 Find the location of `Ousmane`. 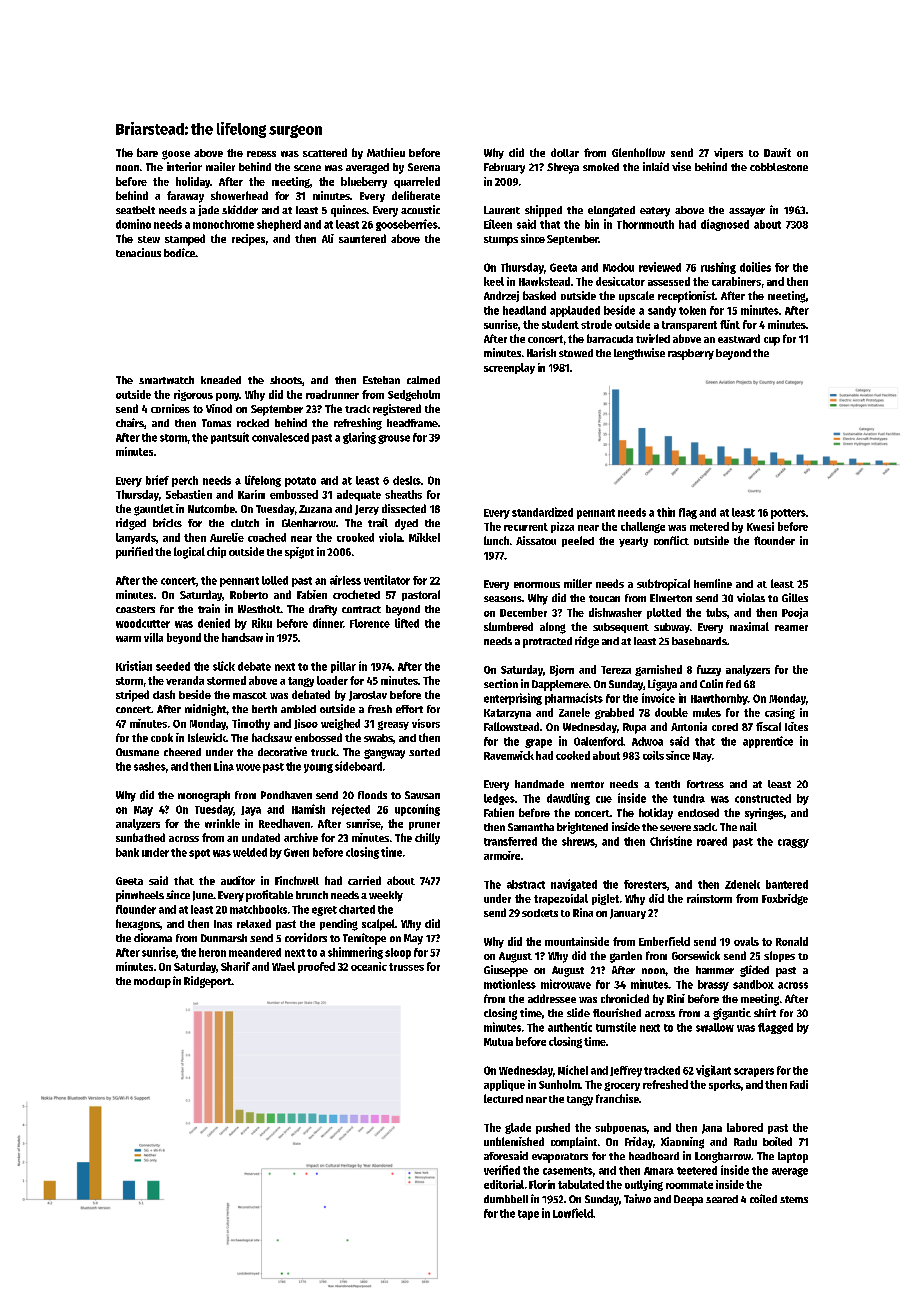

Ousmane is located at coordinates (137, 752).
